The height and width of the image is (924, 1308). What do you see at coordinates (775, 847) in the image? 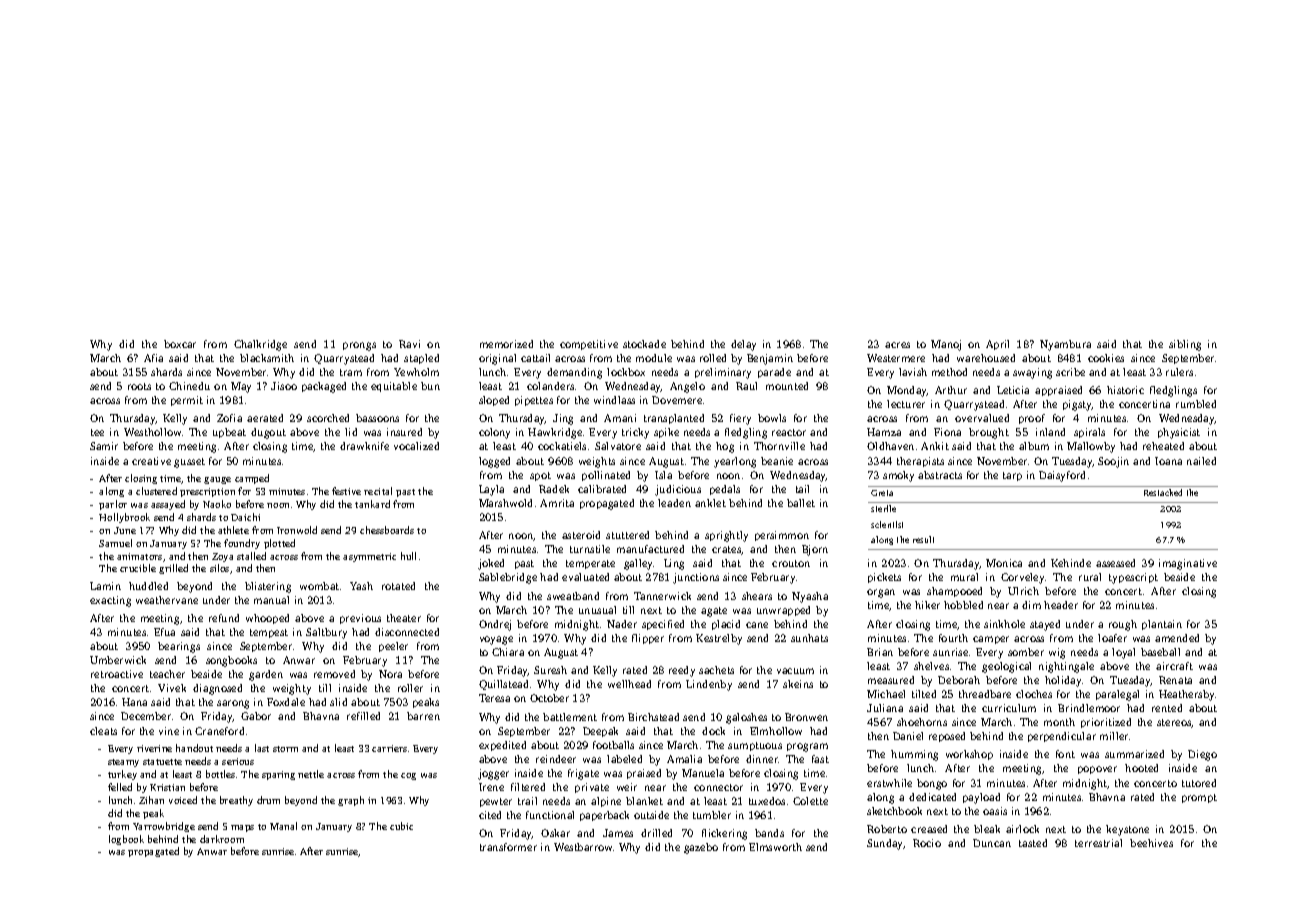
I see `Elmsworth` at bounding box center [775, 847].
